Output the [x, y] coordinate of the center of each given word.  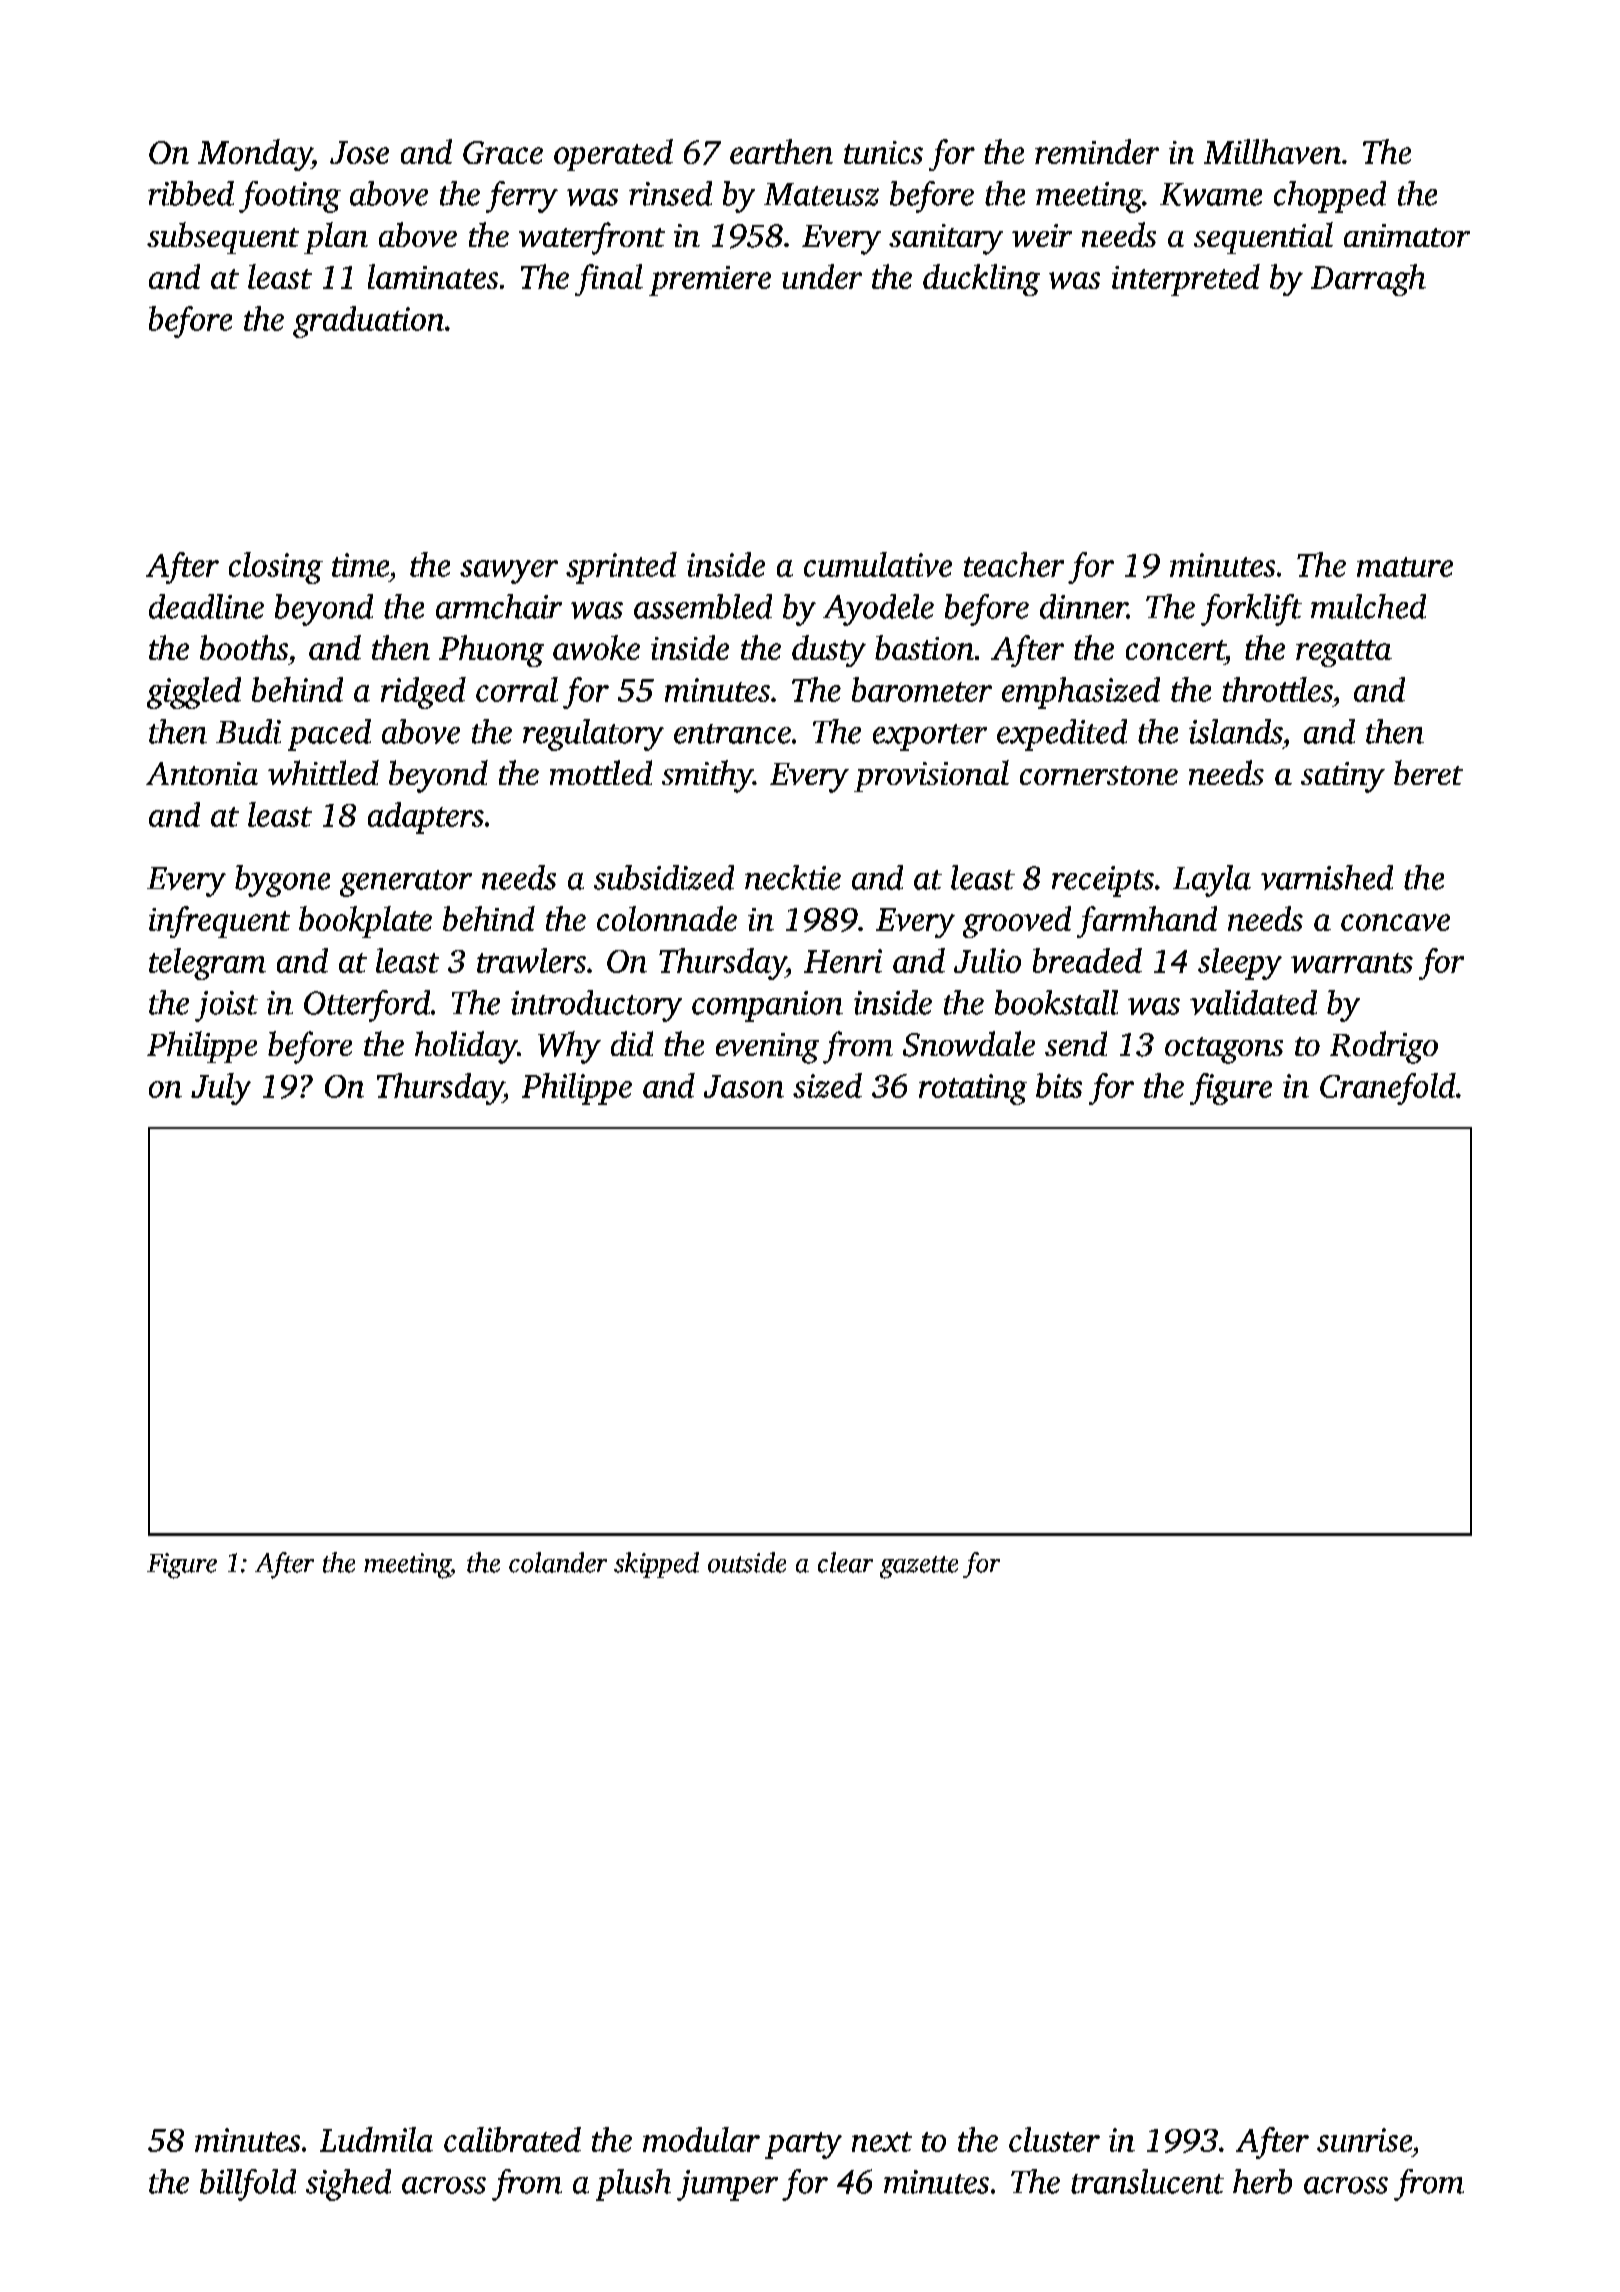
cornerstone [1099, 775]
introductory [596, 1006]
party [803, 2145]
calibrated [512, 2139]
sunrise [1364, 2140]
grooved [1017, 922]
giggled [194, 693]
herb [1262, 2181]
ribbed [191, 193]
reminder [1097, 151]
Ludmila [376, 2139]
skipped [656, 1565]
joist [226, 1006]
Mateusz [821, 194]
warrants [1352, 963]
